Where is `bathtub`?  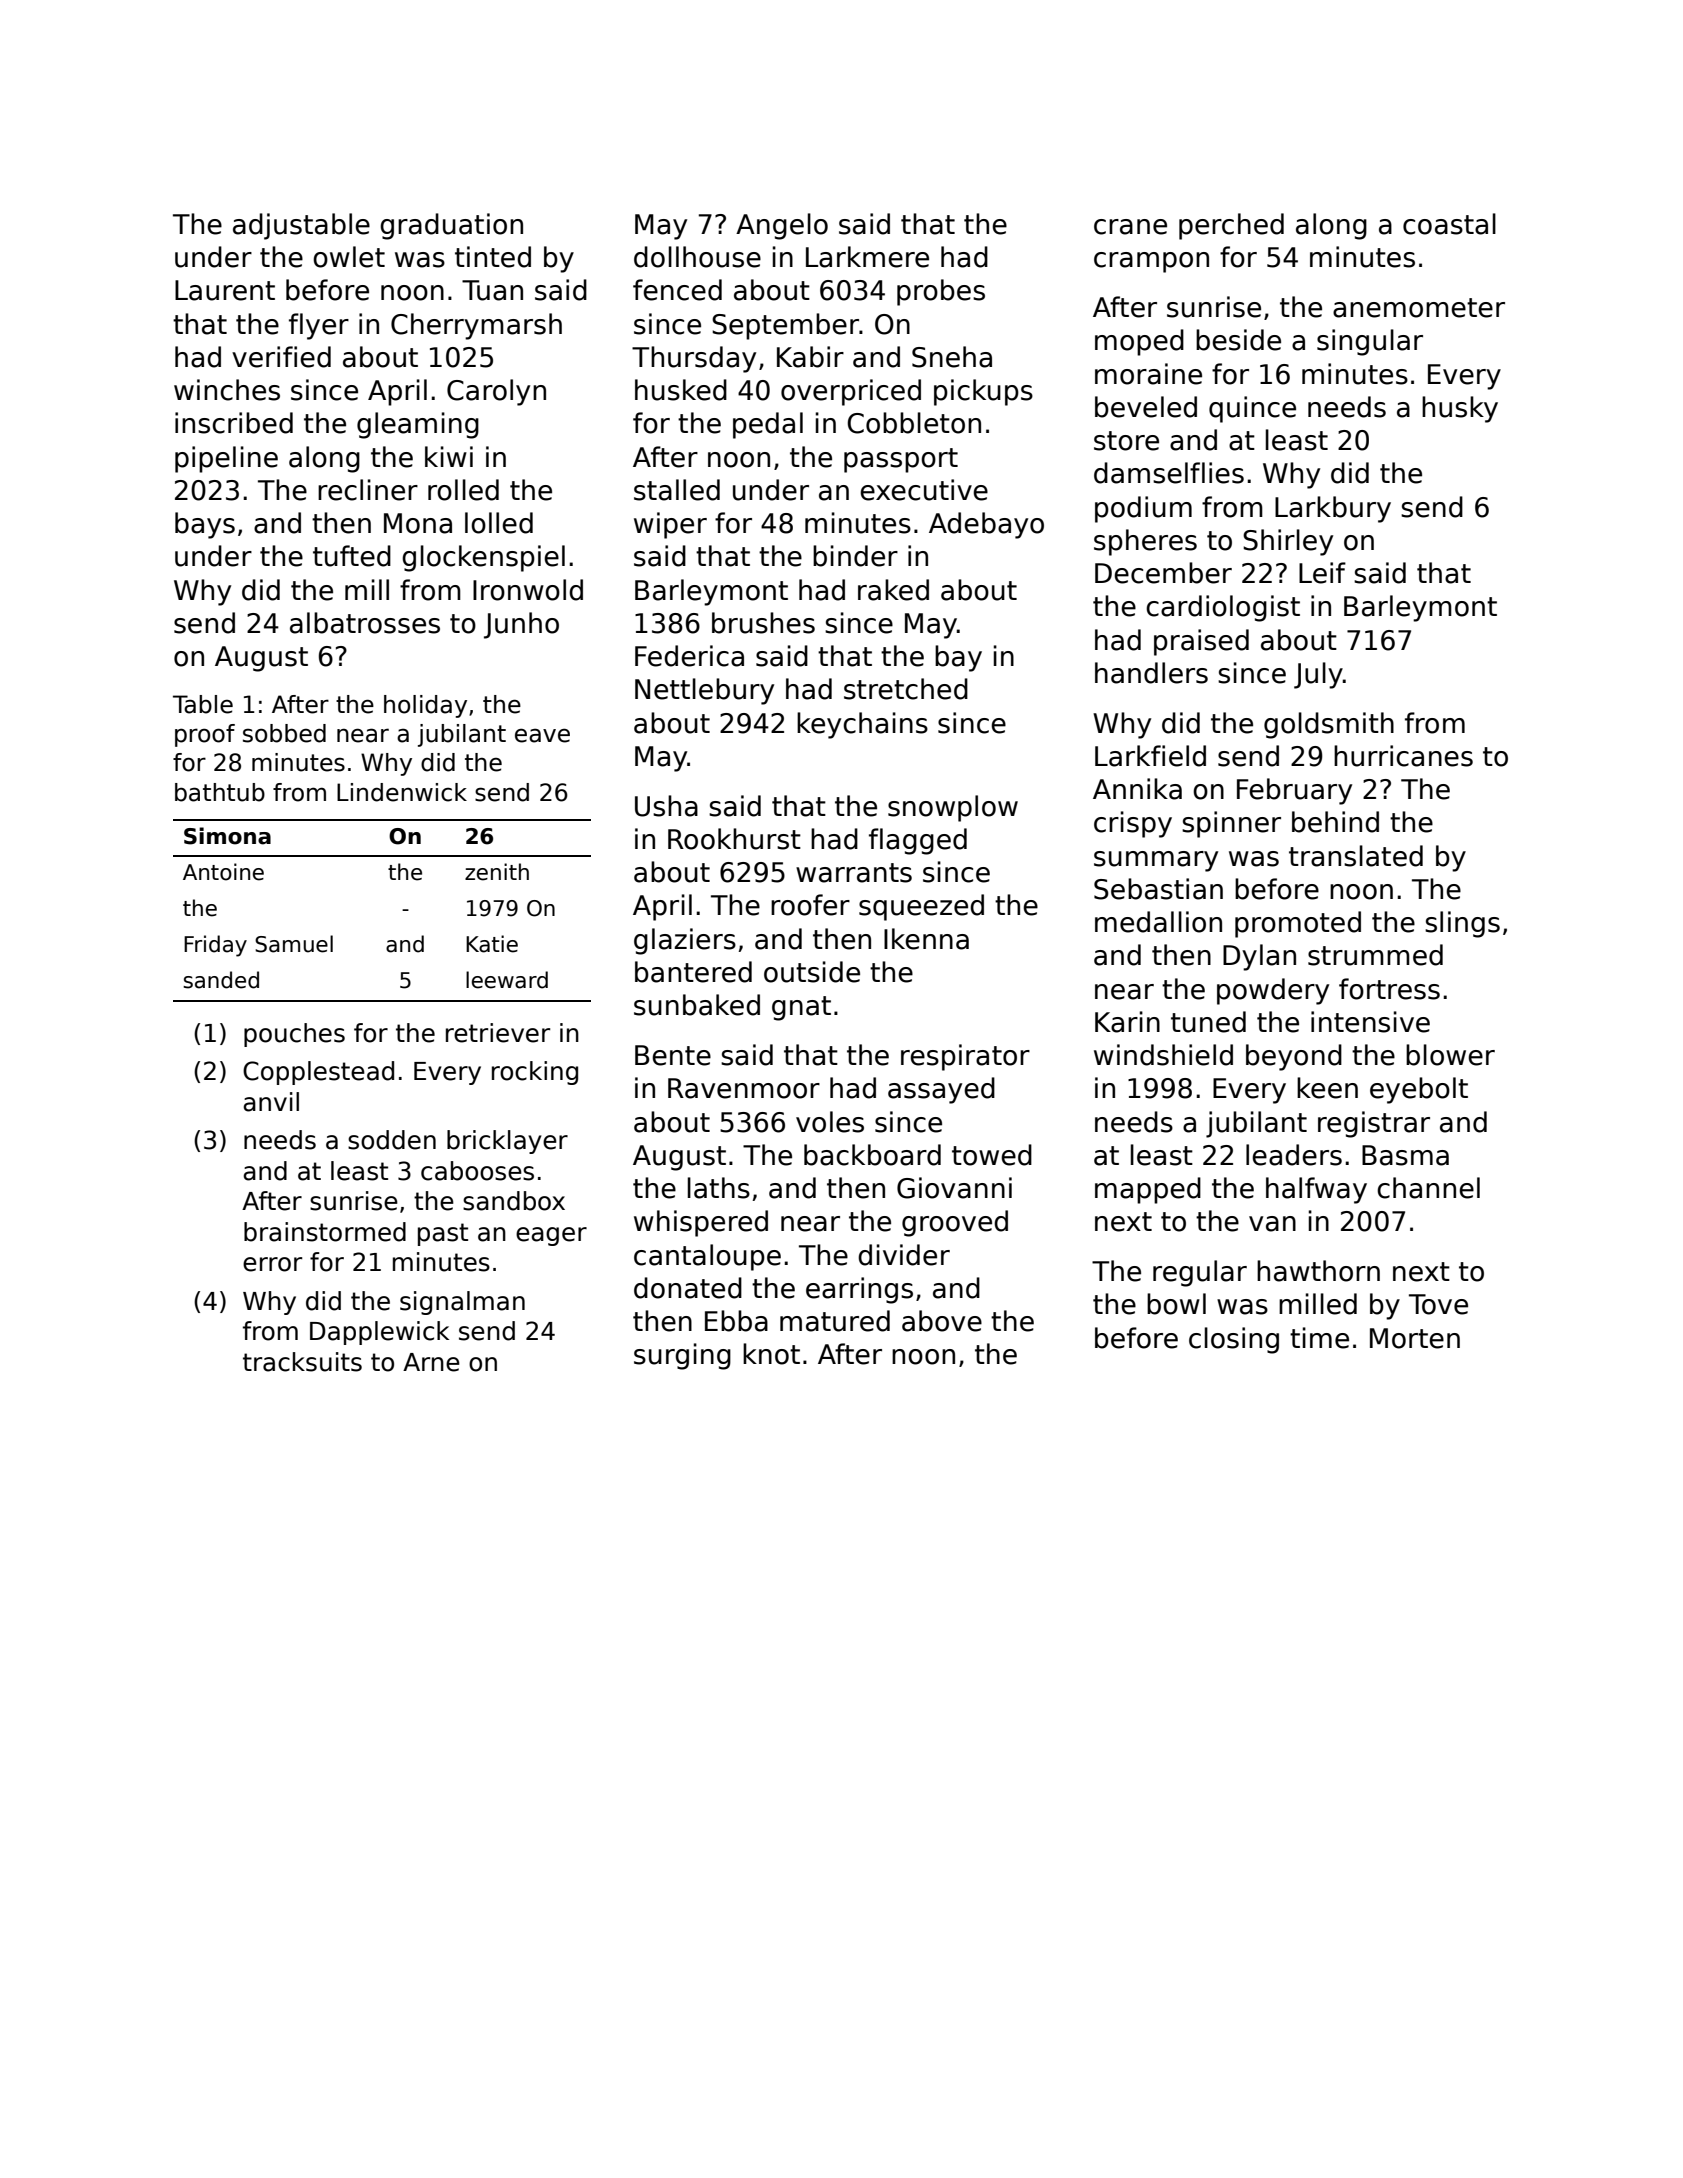
bathtub is located at coordinates (220, 792).
